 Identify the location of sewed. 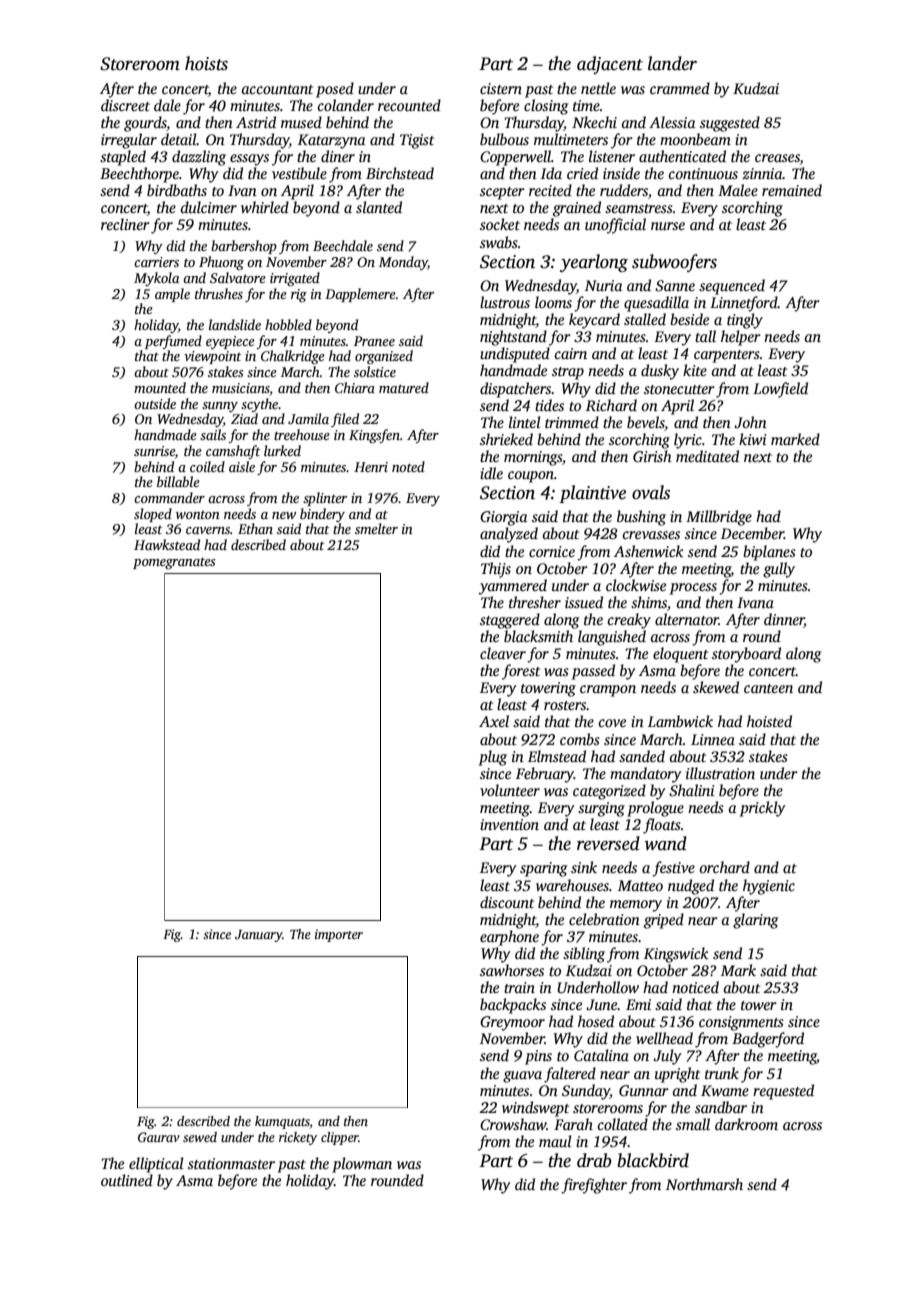
(200, 1137).
